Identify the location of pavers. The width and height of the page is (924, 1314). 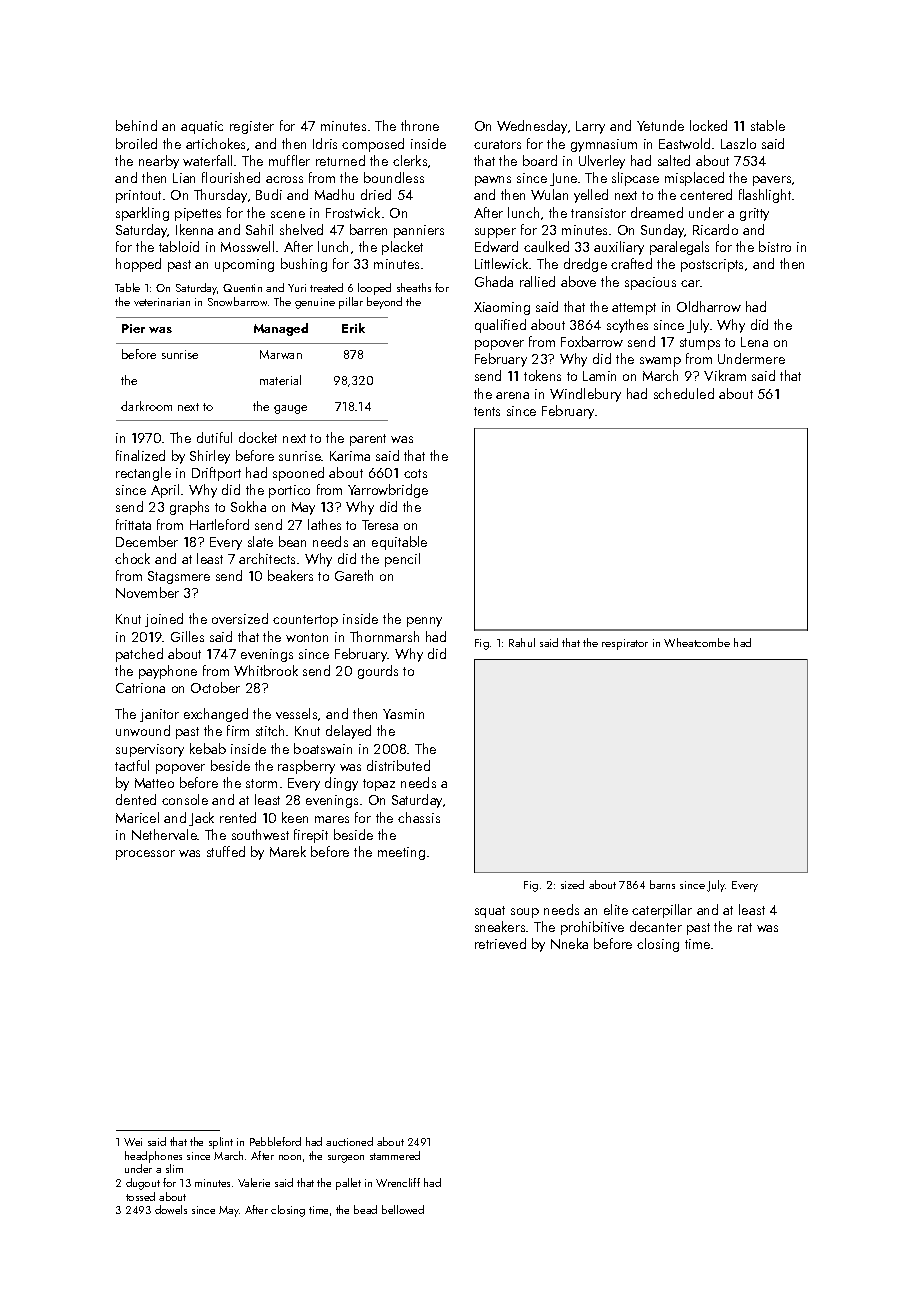
(772, 181).
